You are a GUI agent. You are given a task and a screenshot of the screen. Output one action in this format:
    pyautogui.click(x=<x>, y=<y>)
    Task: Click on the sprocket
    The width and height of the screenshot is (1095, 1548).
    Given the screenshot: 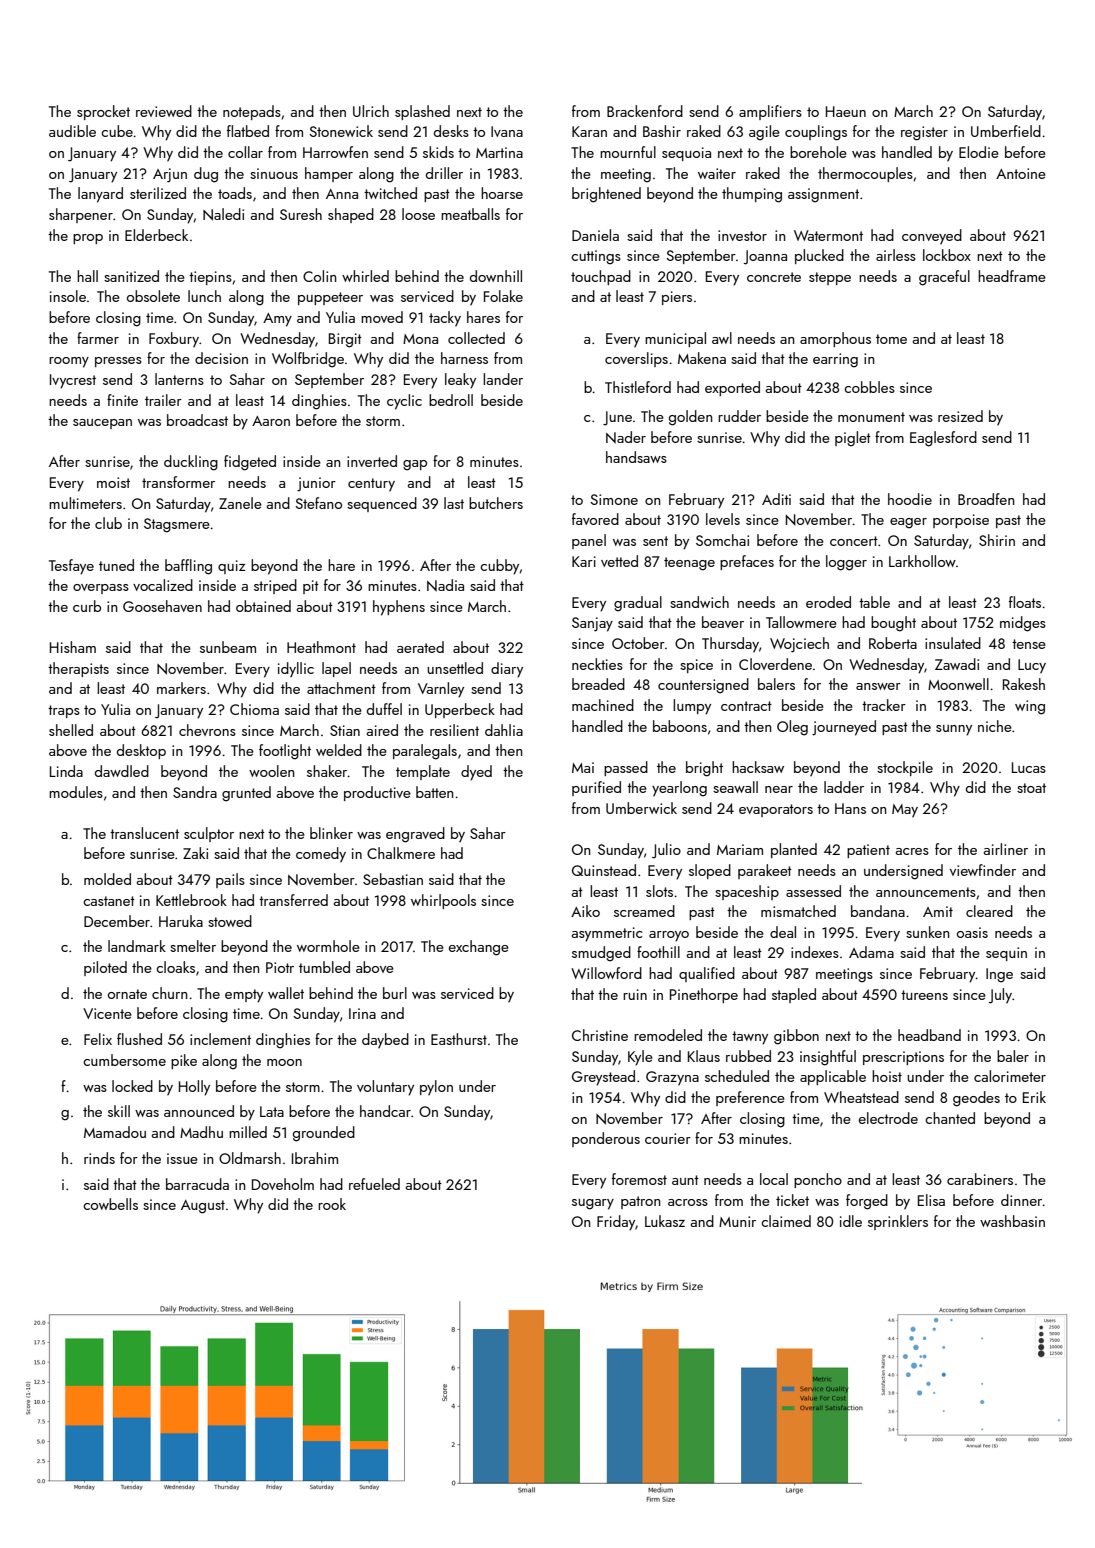 What is the action you would take?
    pyautogui.click(x=103, y=112)
